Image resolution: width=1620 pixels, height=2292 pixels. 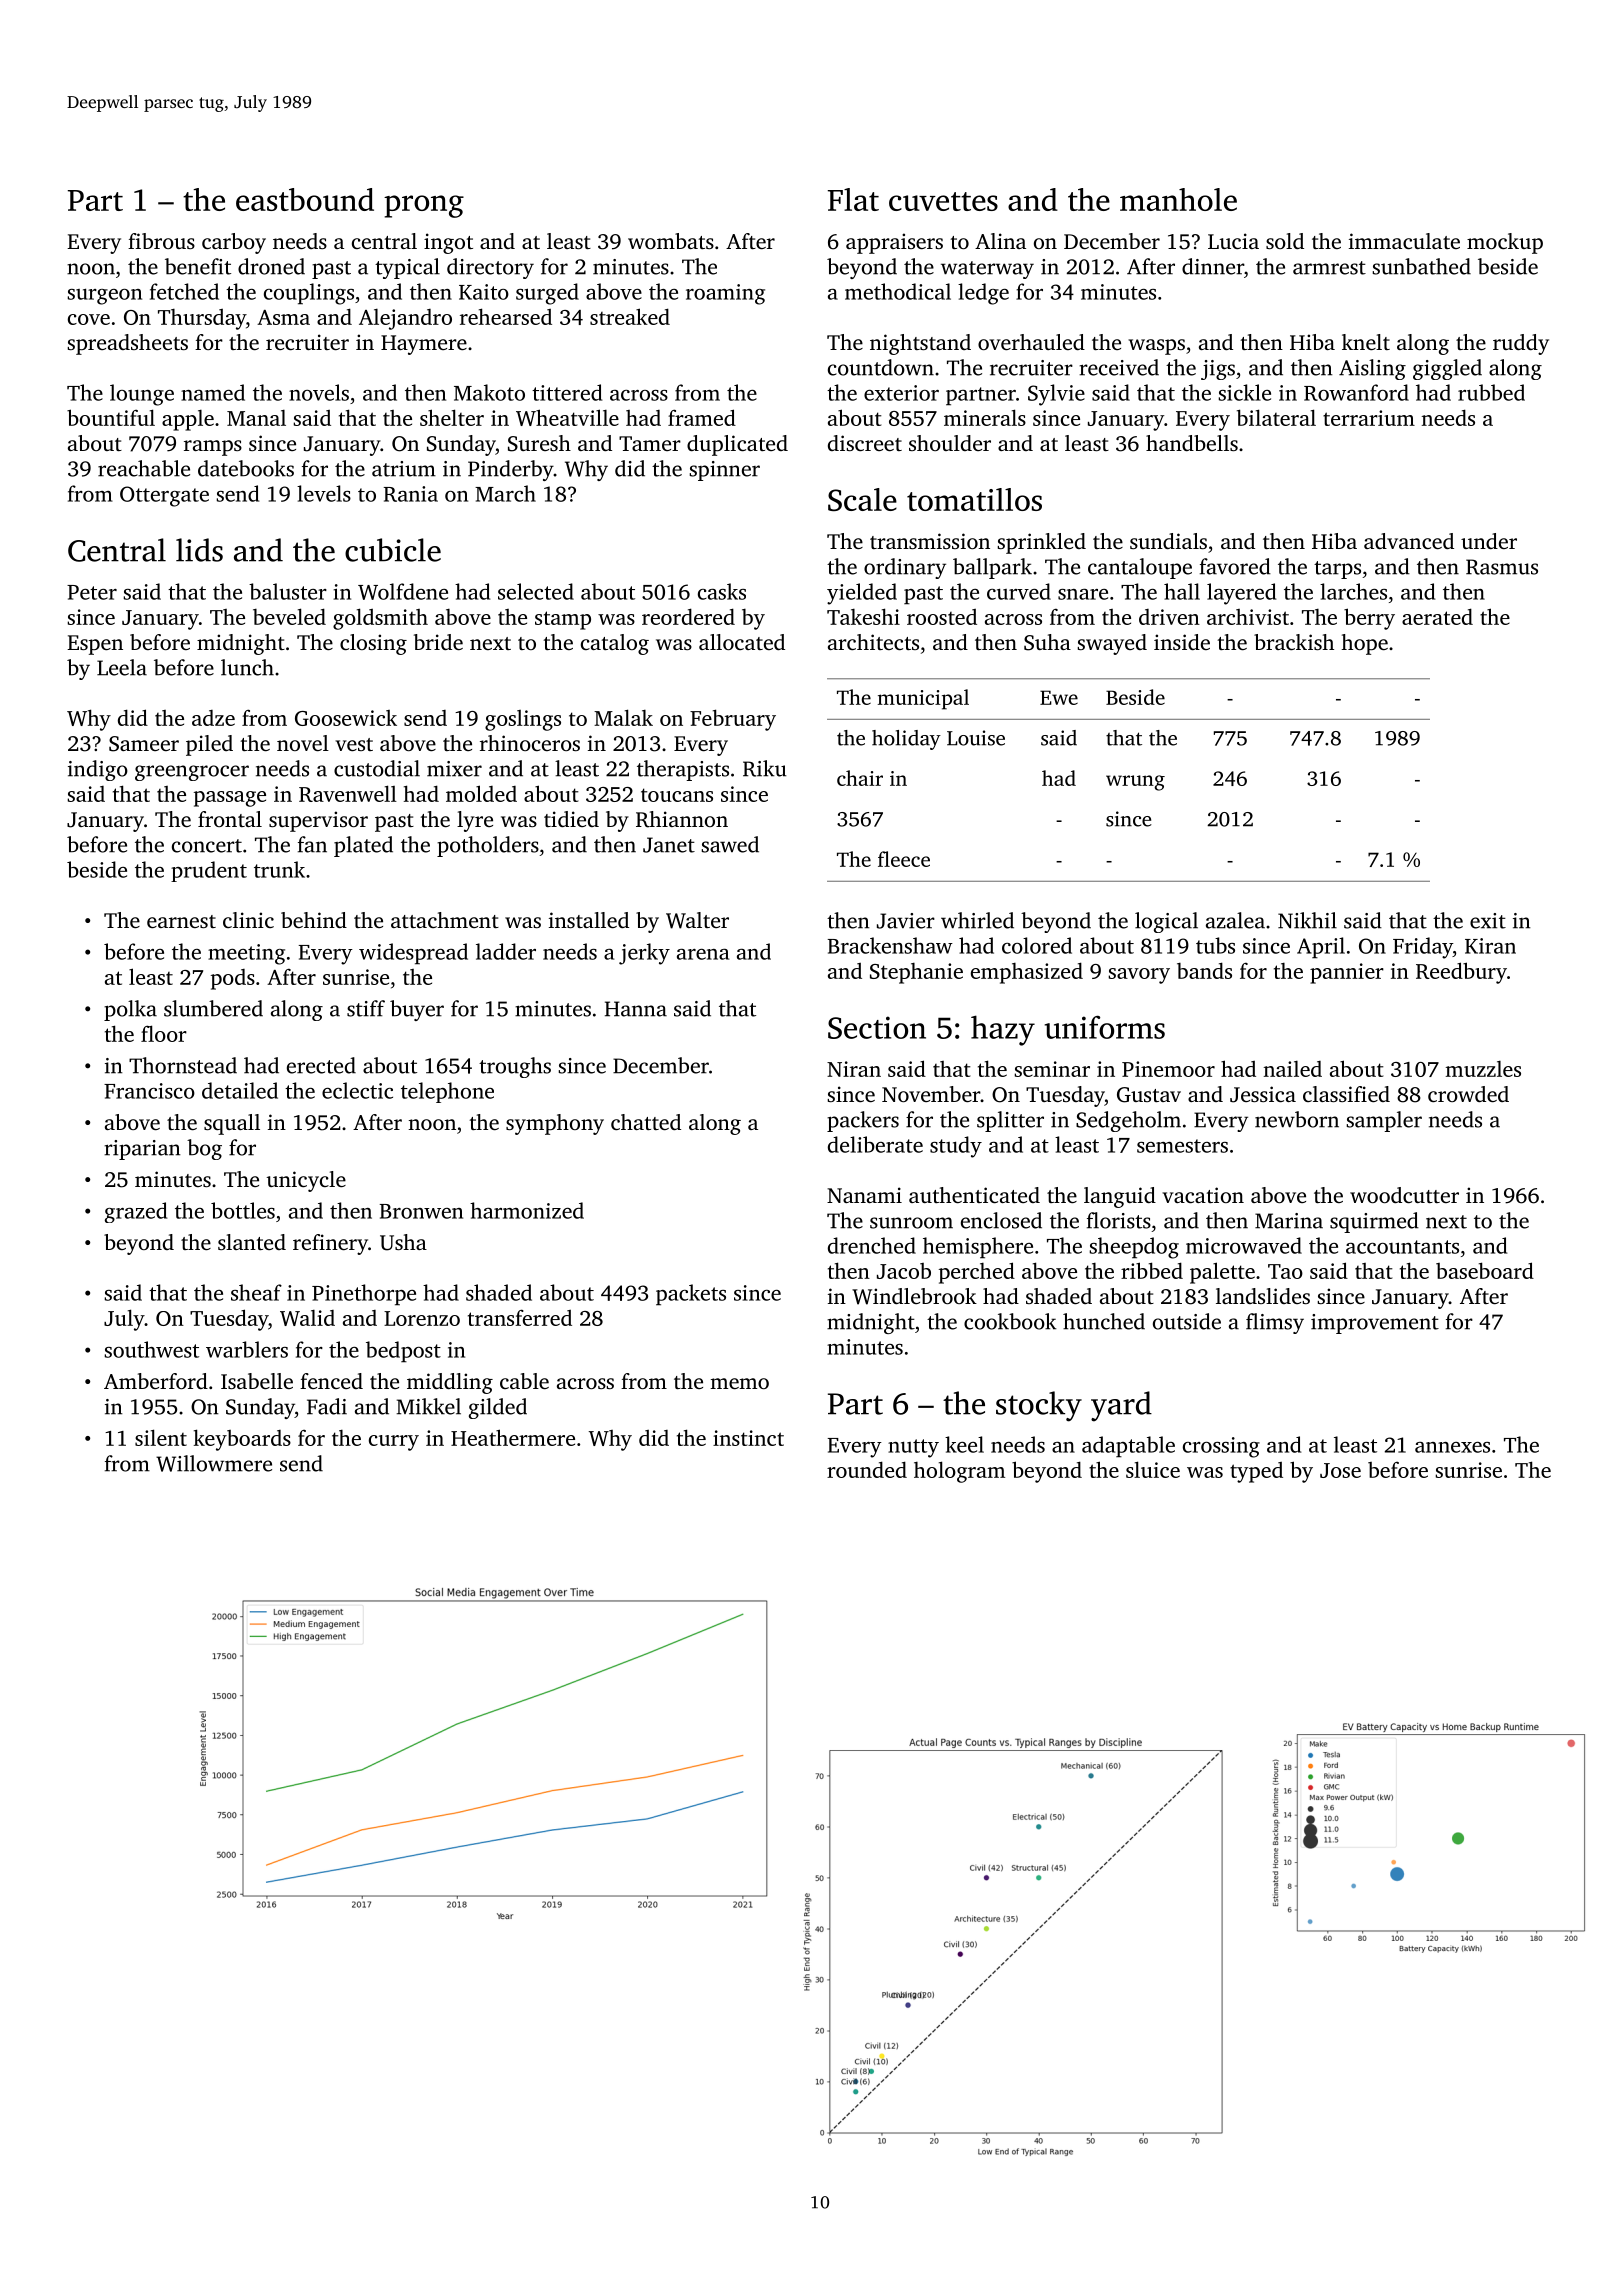 What do you see at coordinates (1488, 921) in the document?
I see `exit` at bounding box center [1488, 921].
